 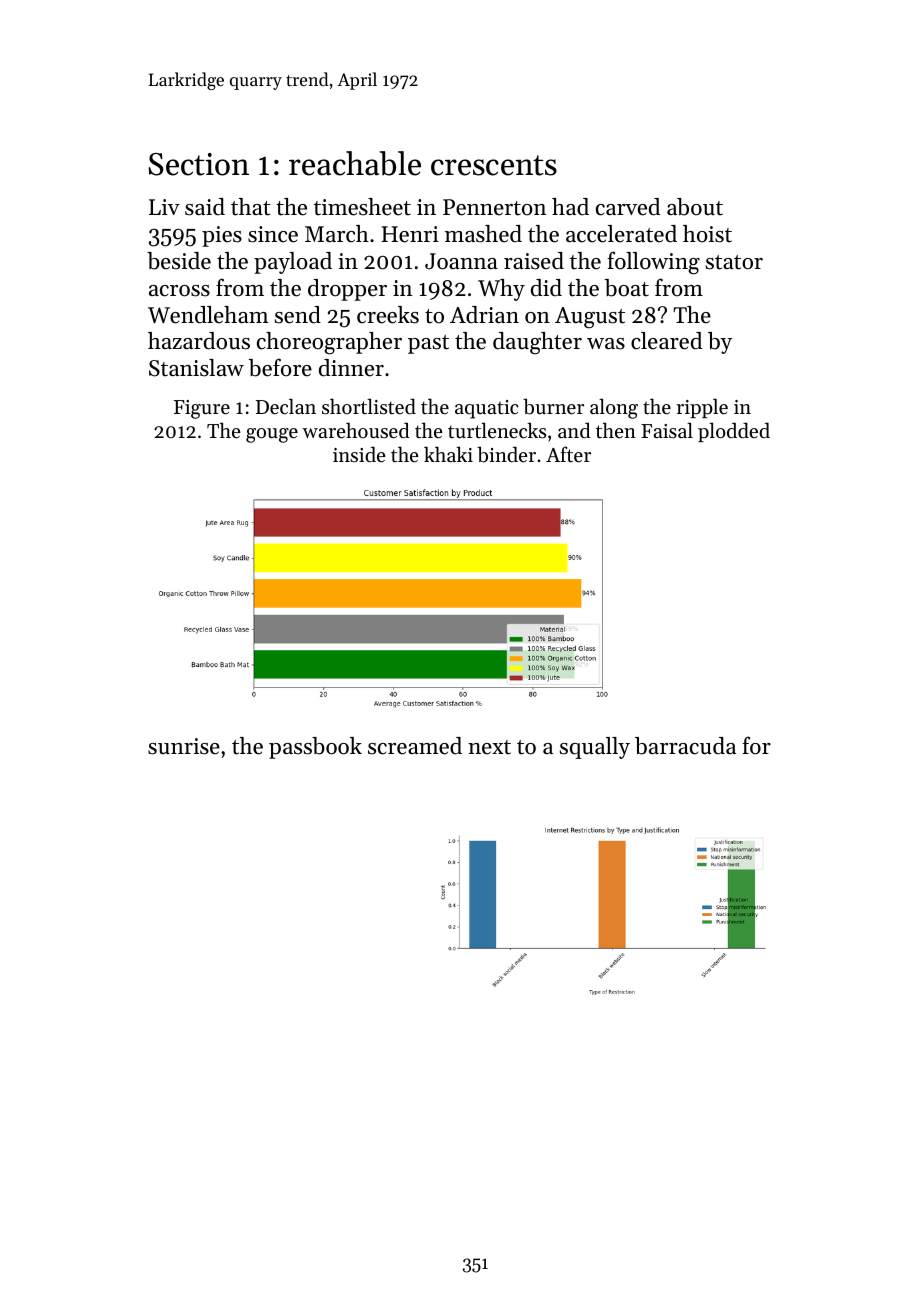 What do you see at coordinates (570, 207) in the document?
I see `had` at bounding box center [570, 207].
